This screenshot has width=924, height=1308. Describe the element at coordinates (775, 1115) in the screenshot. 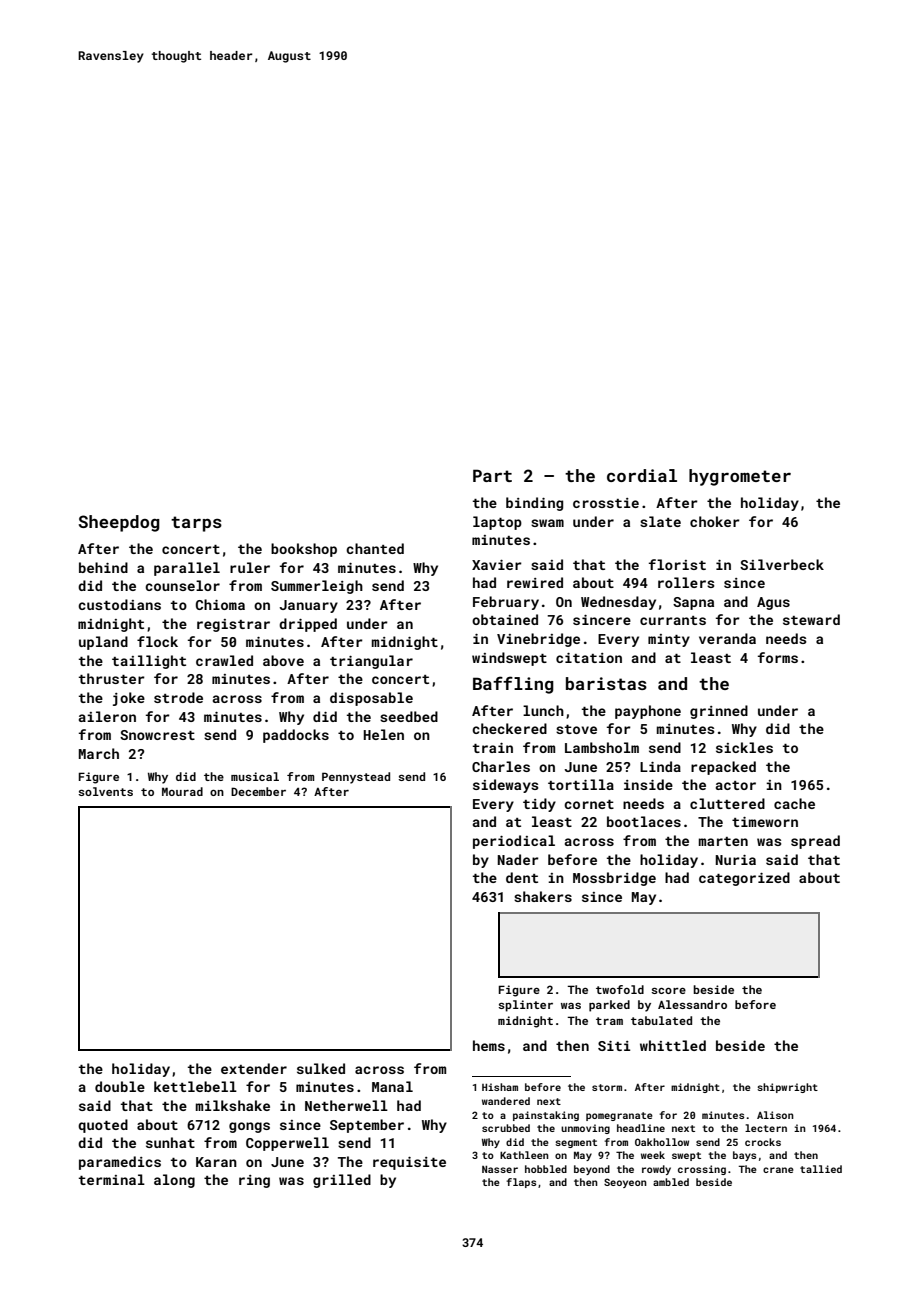

I see `Alison` at that location.
